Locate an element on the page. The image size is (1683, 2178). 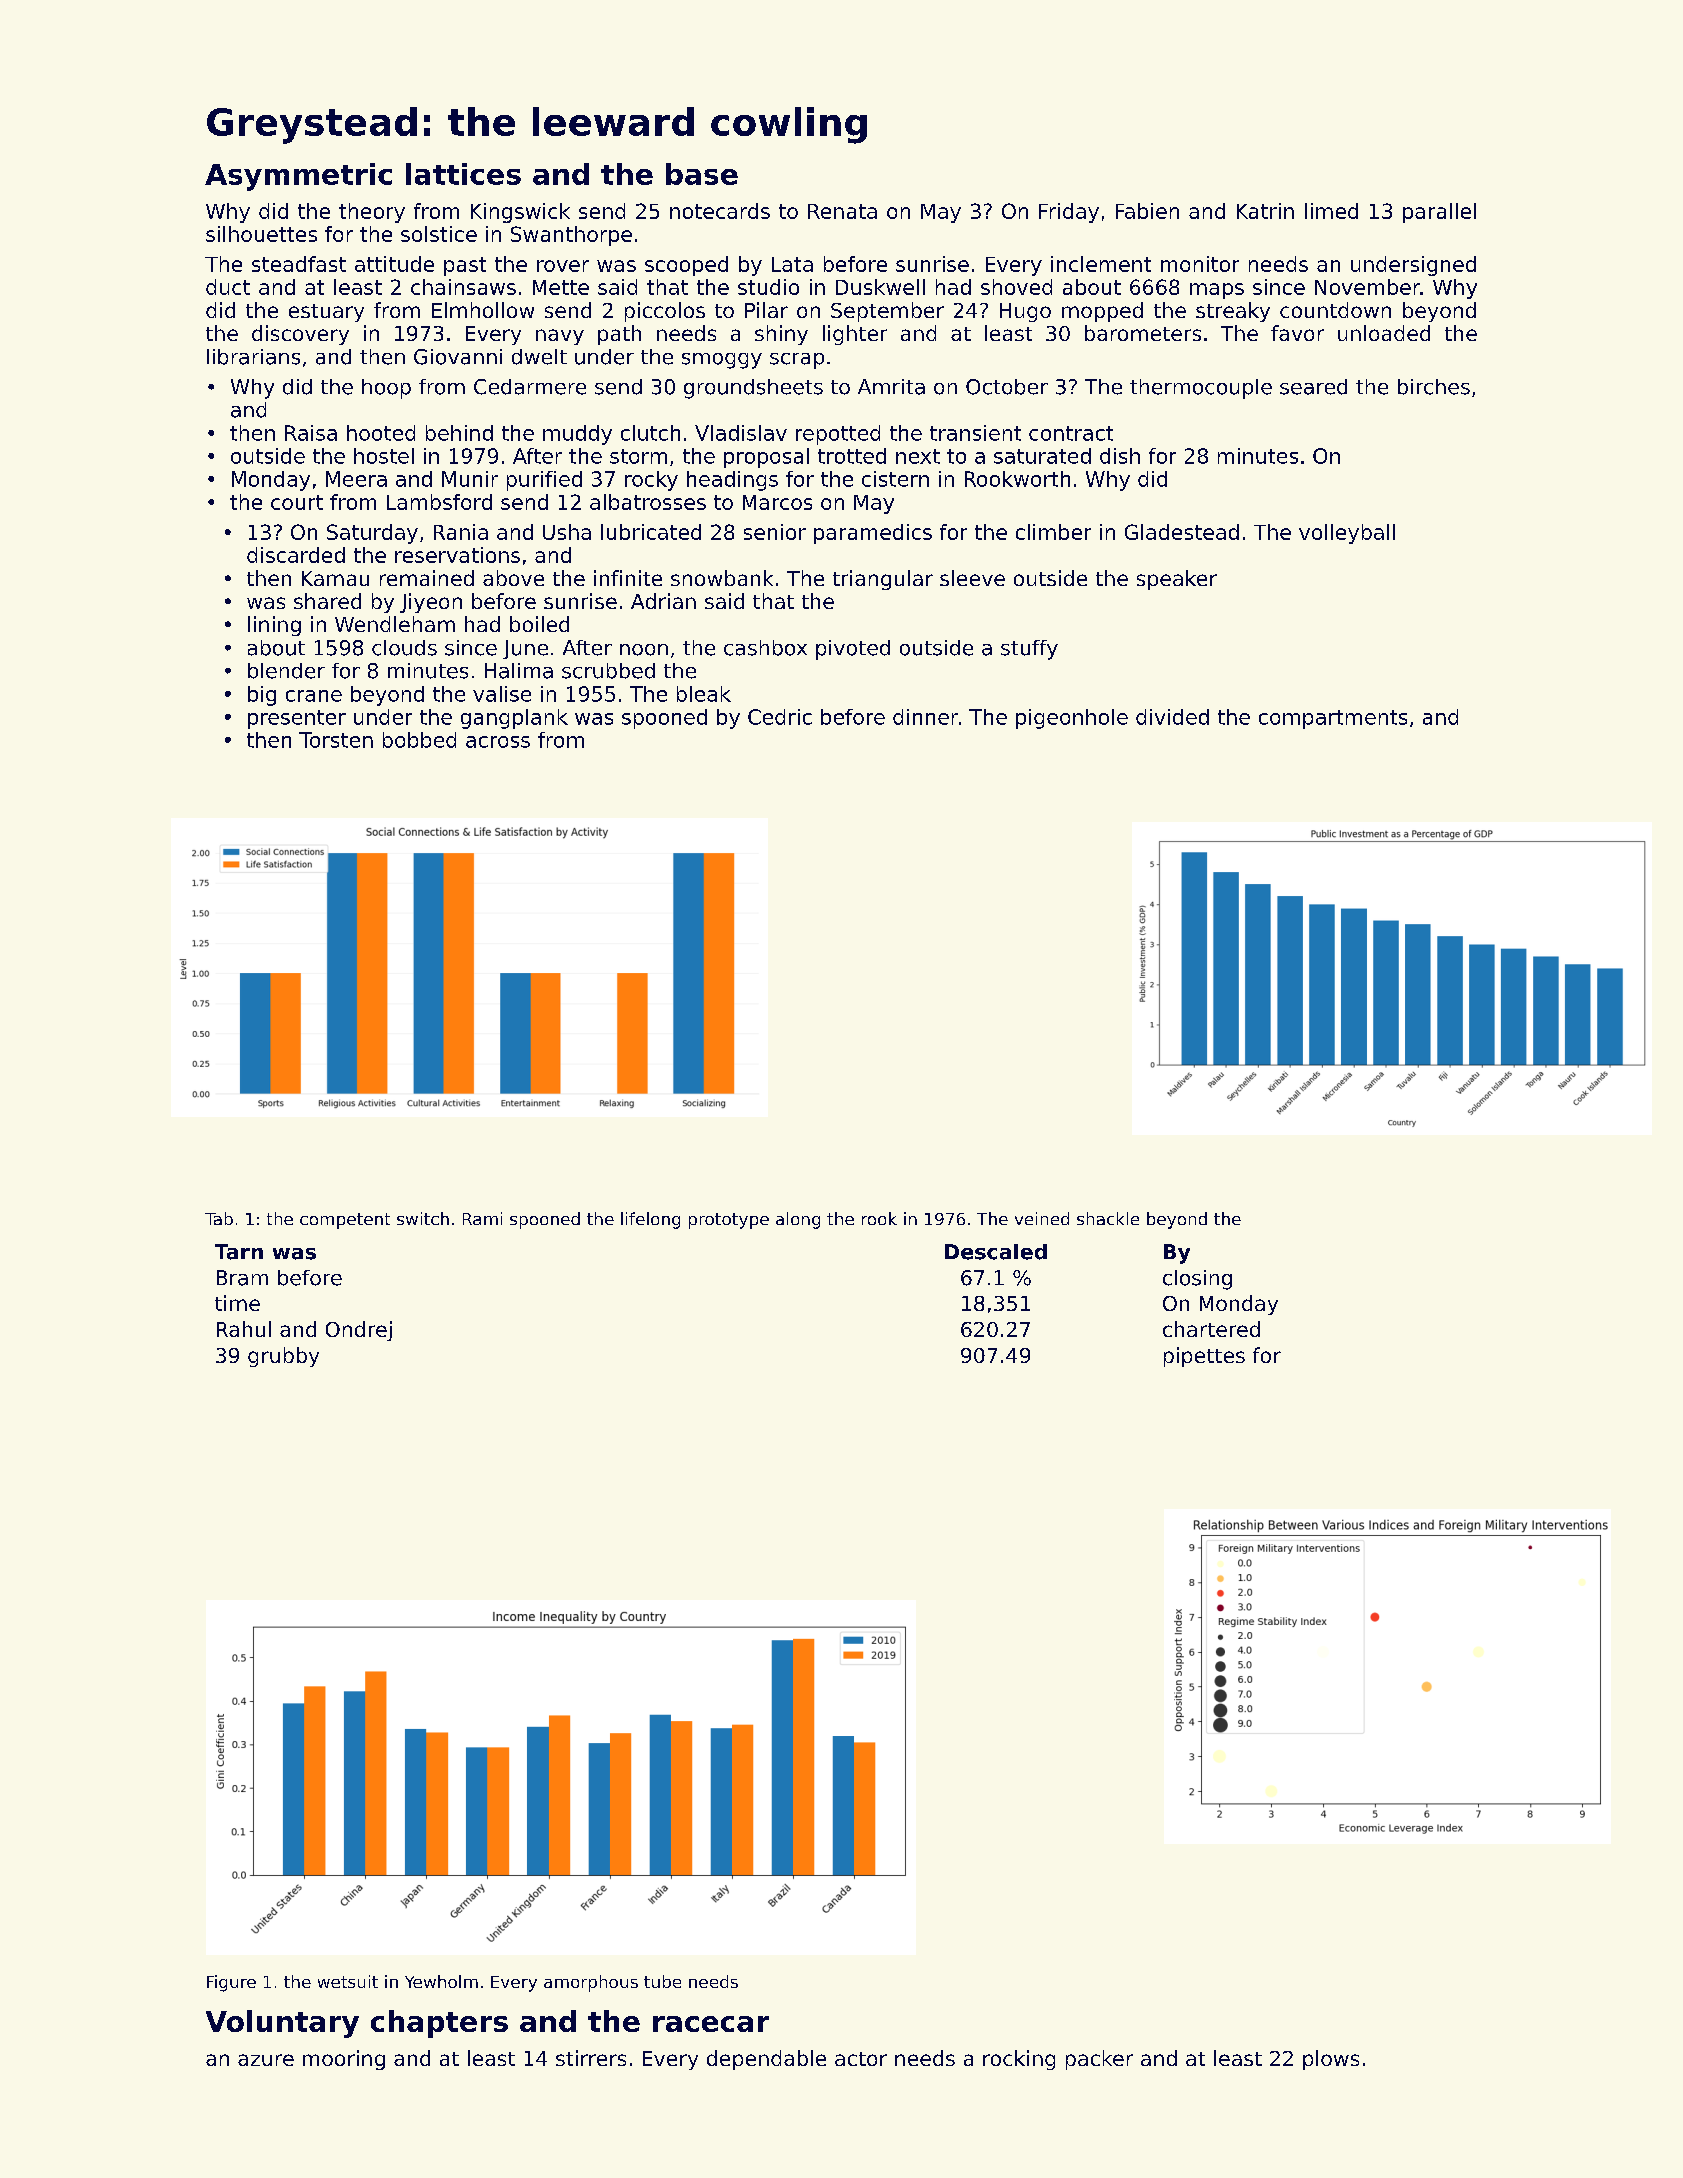
Rami is located at coordinates (482, 1218).
